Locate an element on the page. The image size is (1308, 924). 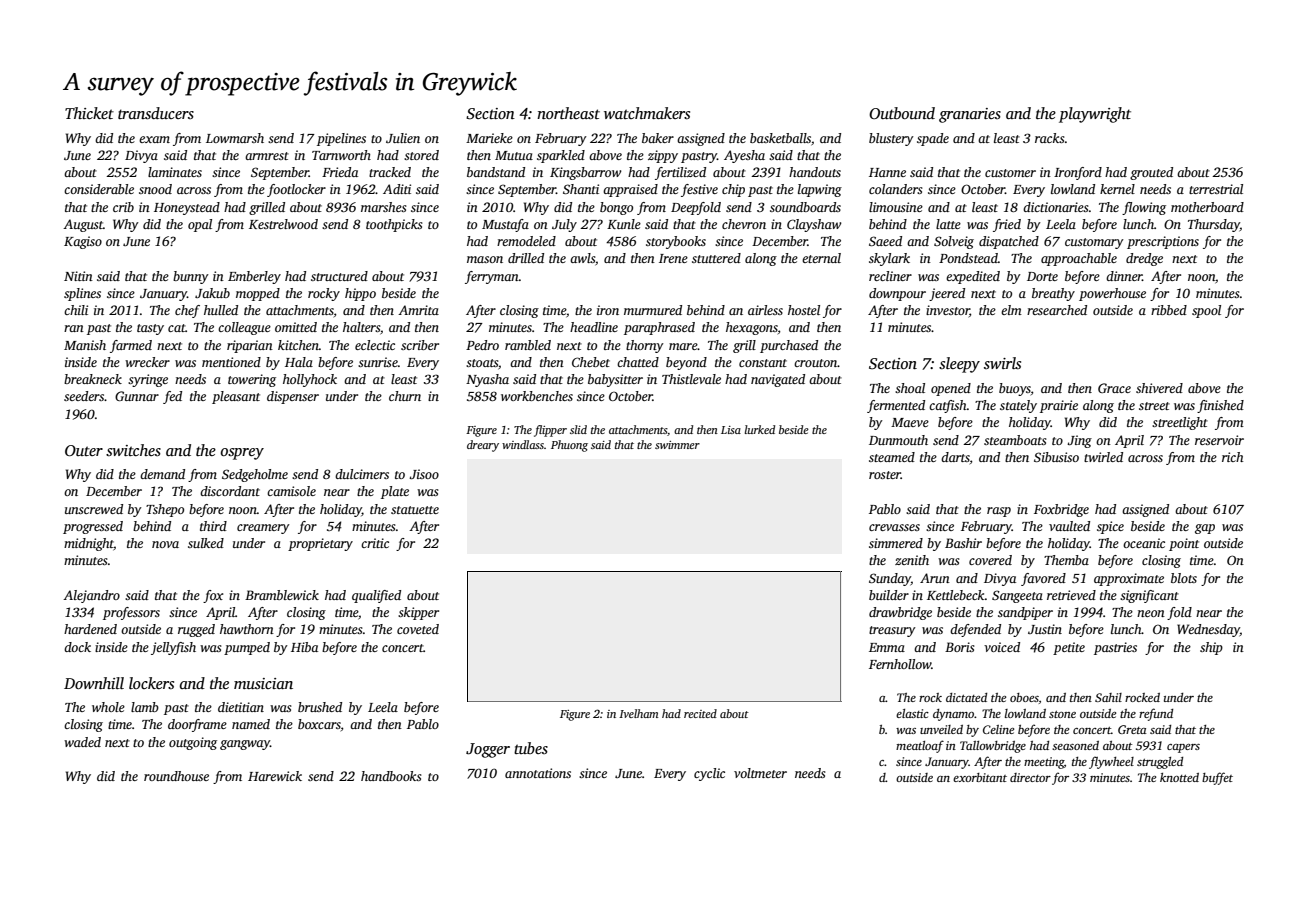
Kestrelwood is located at coordinates (283, 224).
